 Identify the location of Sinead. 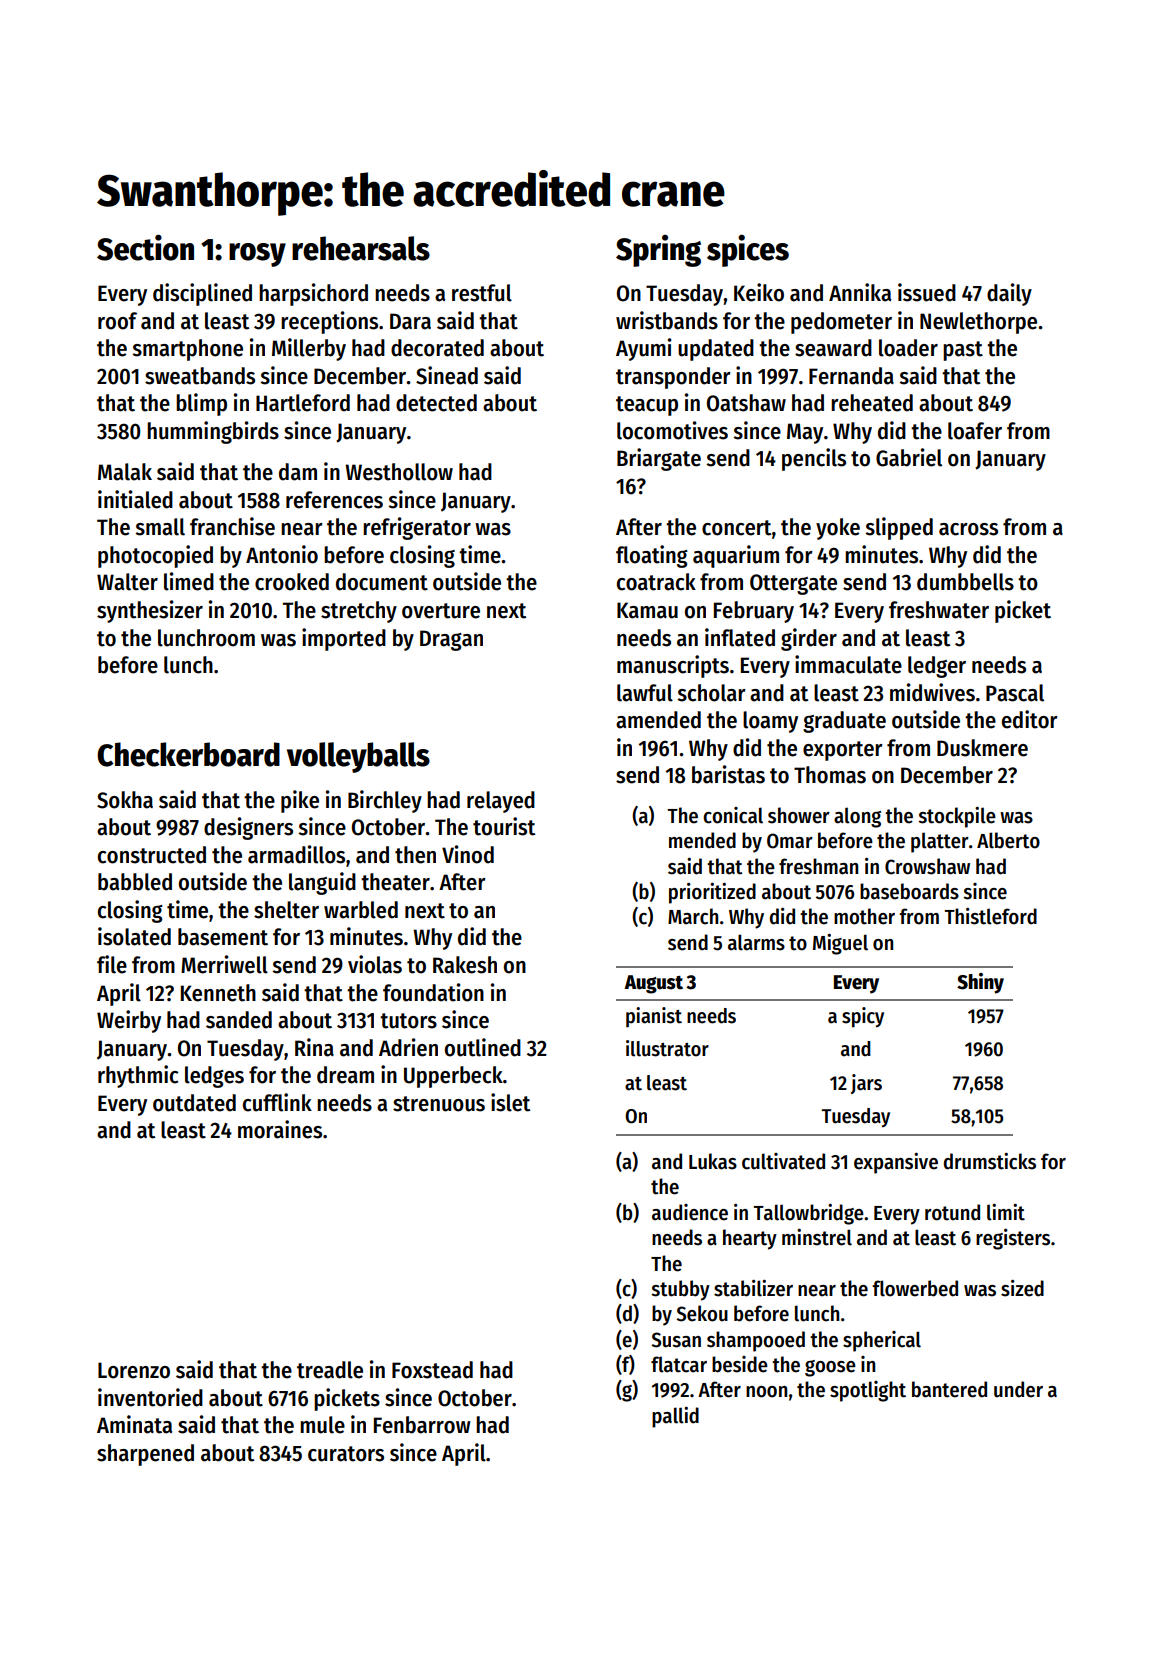
(447, 375).
